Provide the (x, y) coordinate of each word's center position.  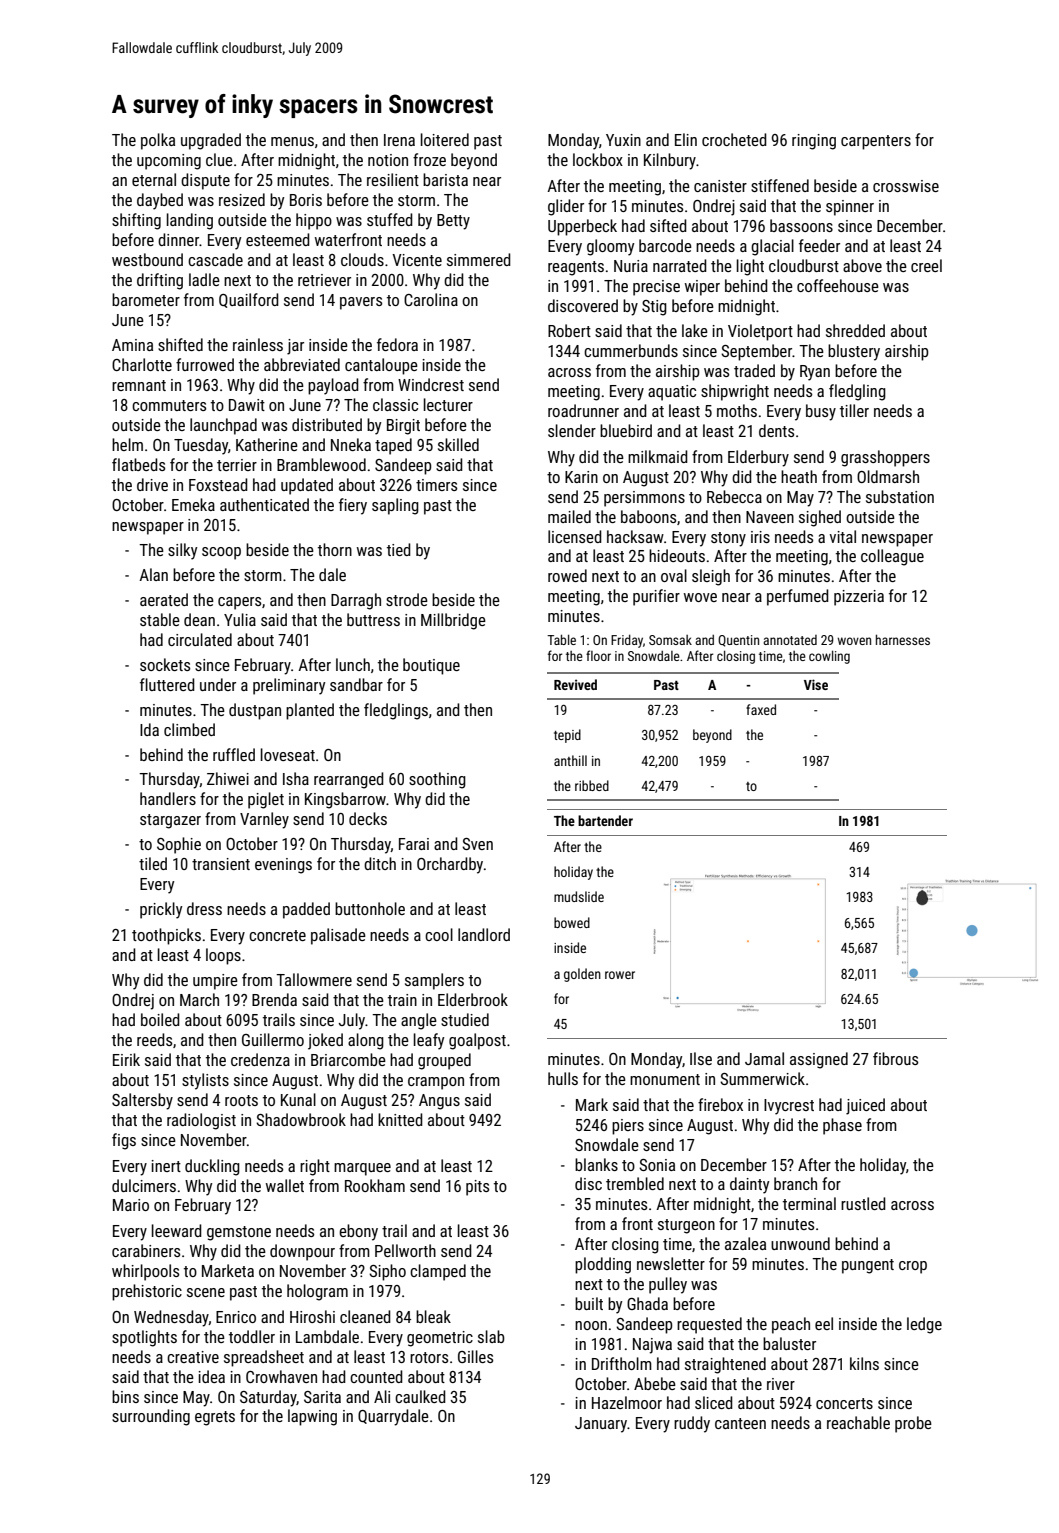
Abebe (655, 1383)
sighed (820, 518)
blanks (596, 1164)
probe (913, 1424)
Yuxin (623, 140)
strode (407, 599)
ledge (924, 1325)
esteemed (278, 239)
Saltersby (142, 1101)
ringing (814, 142)
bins (125, 1396)
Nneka (351, 444)
